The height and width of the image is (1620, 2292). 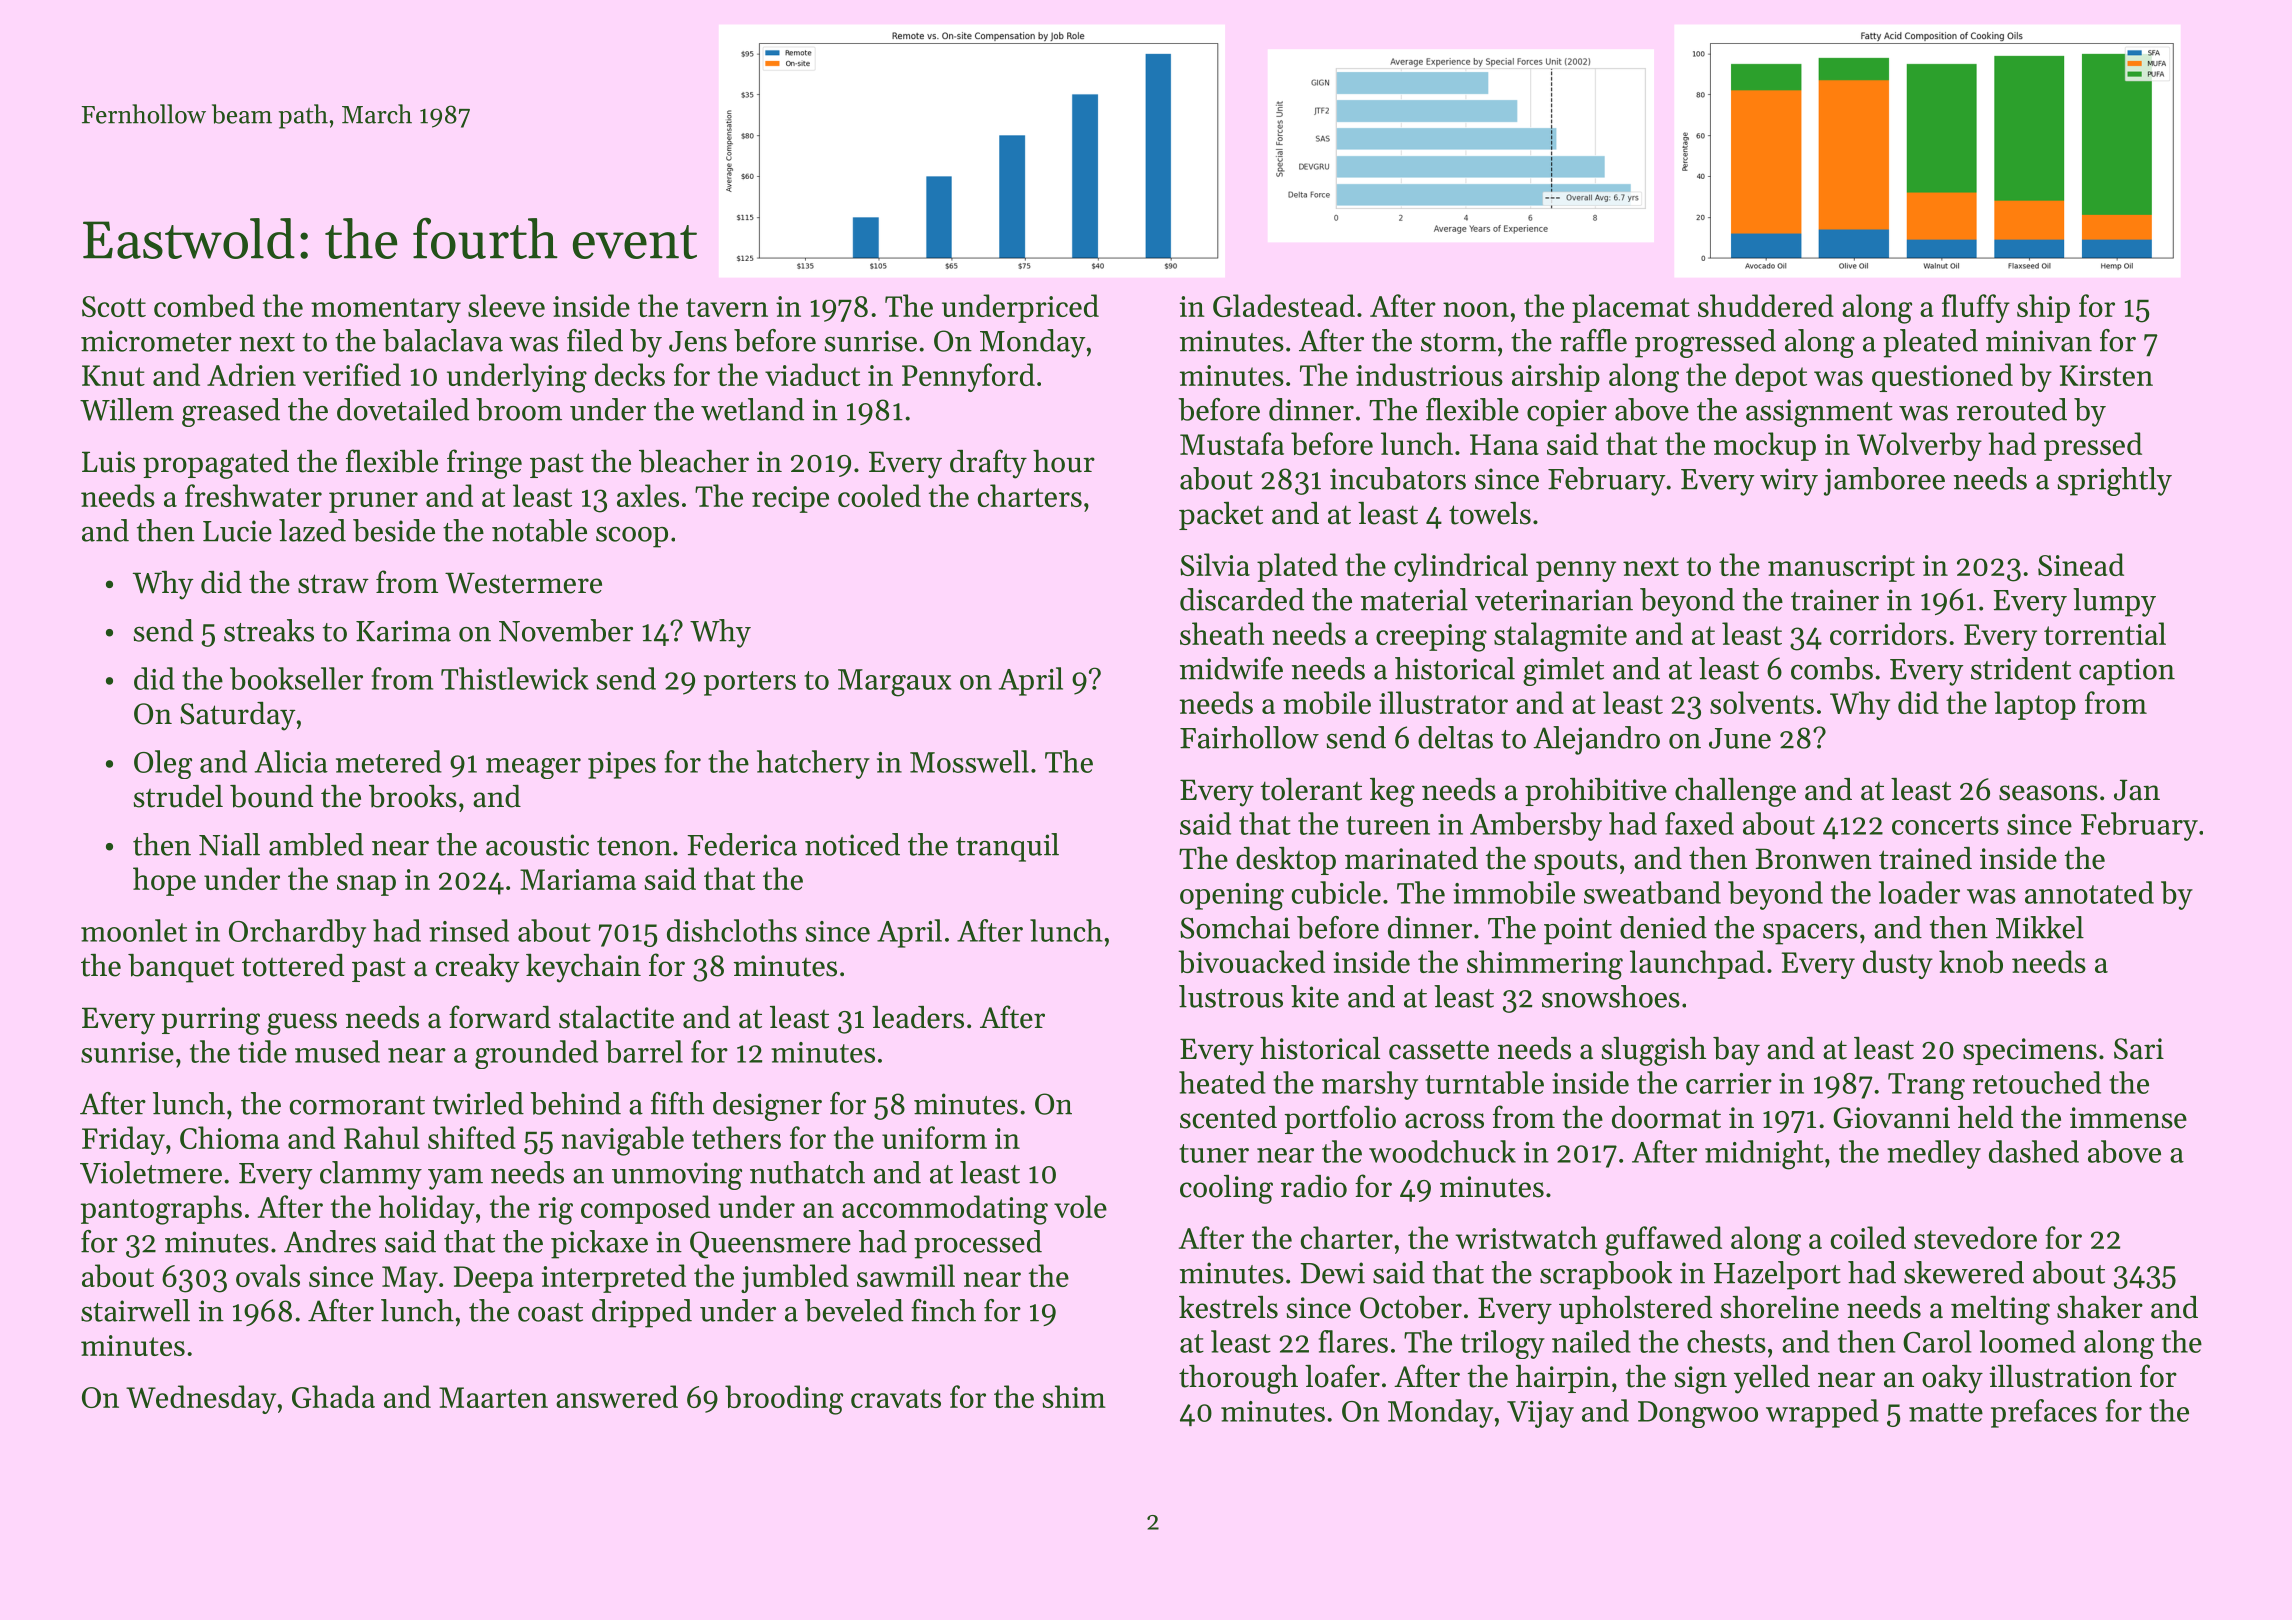 I want to click on Gladestead, so click(x=1284, y=305).
